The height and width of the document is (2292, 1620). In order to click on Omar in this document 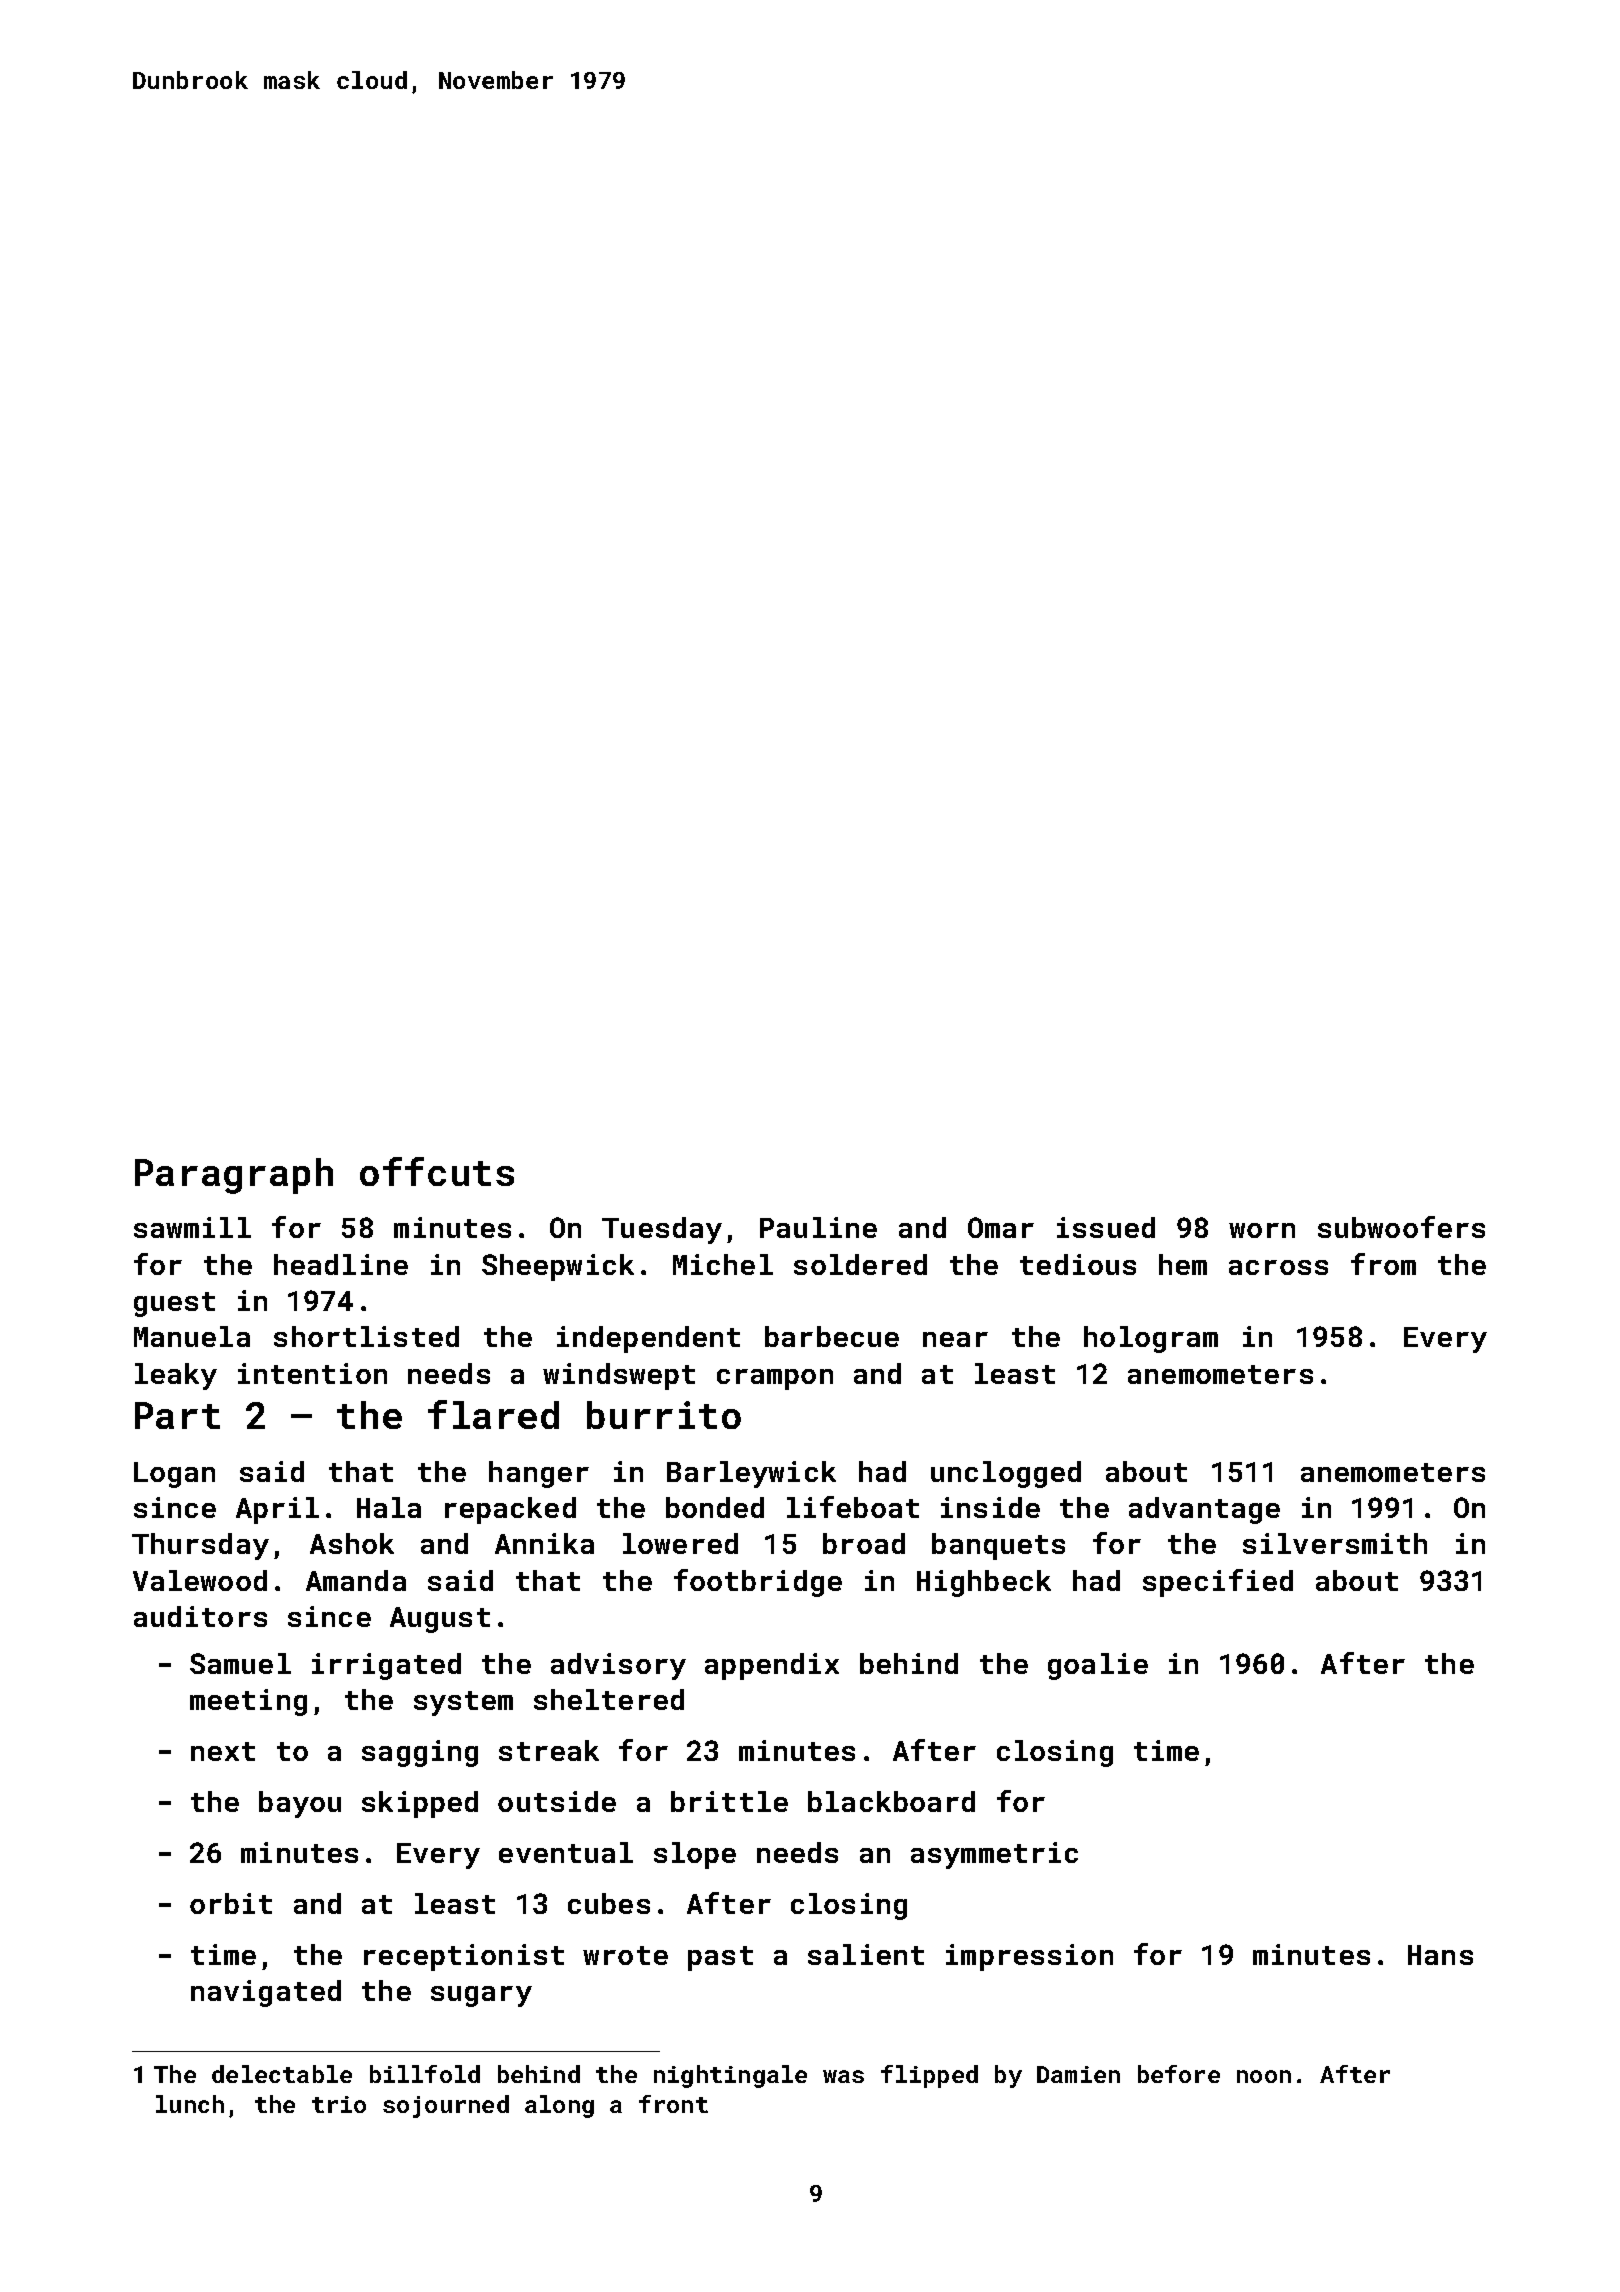, I will do `click(1001, 1227)`.
